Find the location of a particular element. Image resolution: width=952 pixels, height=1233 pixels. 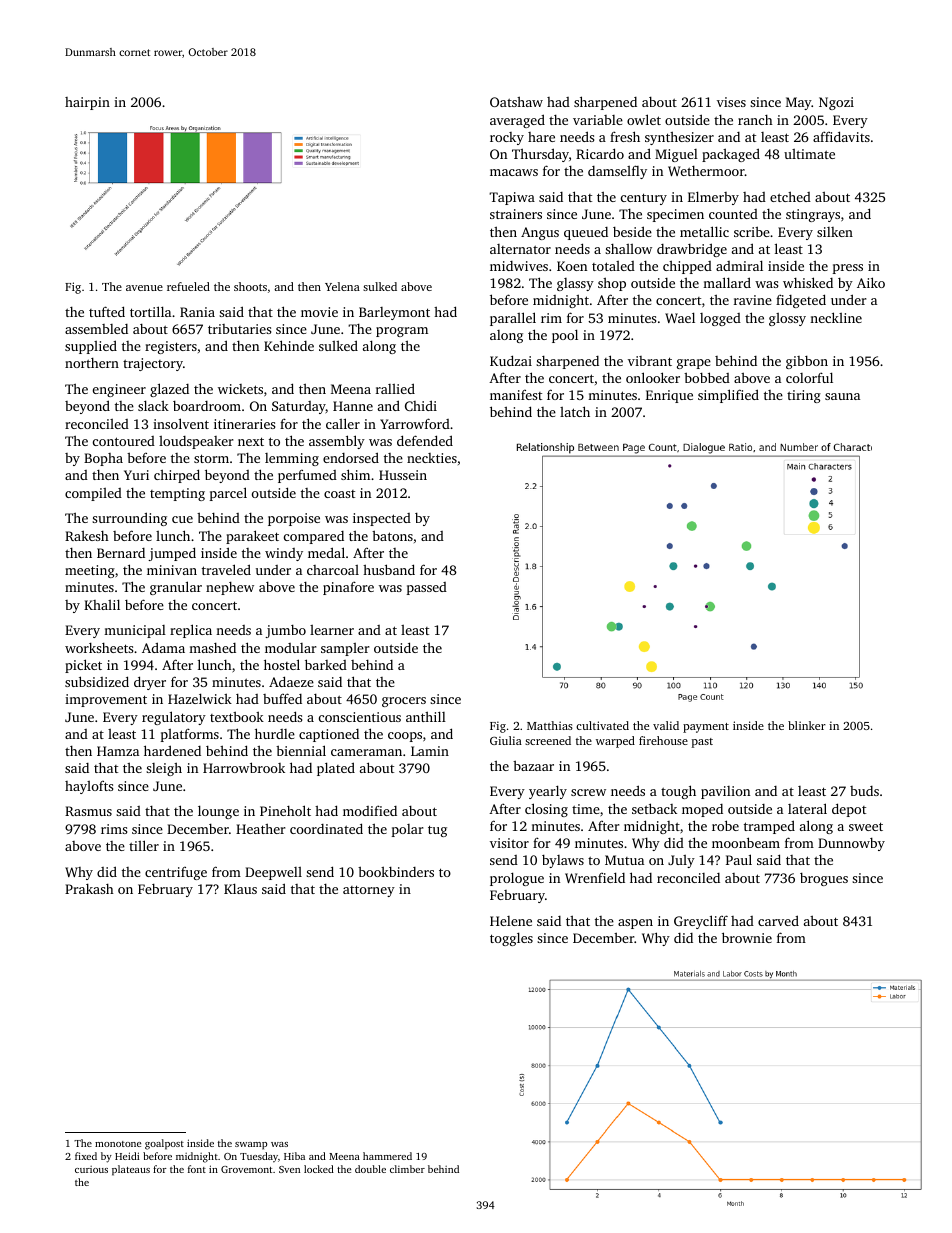

monotone is located at coordinates (118, 1144).
